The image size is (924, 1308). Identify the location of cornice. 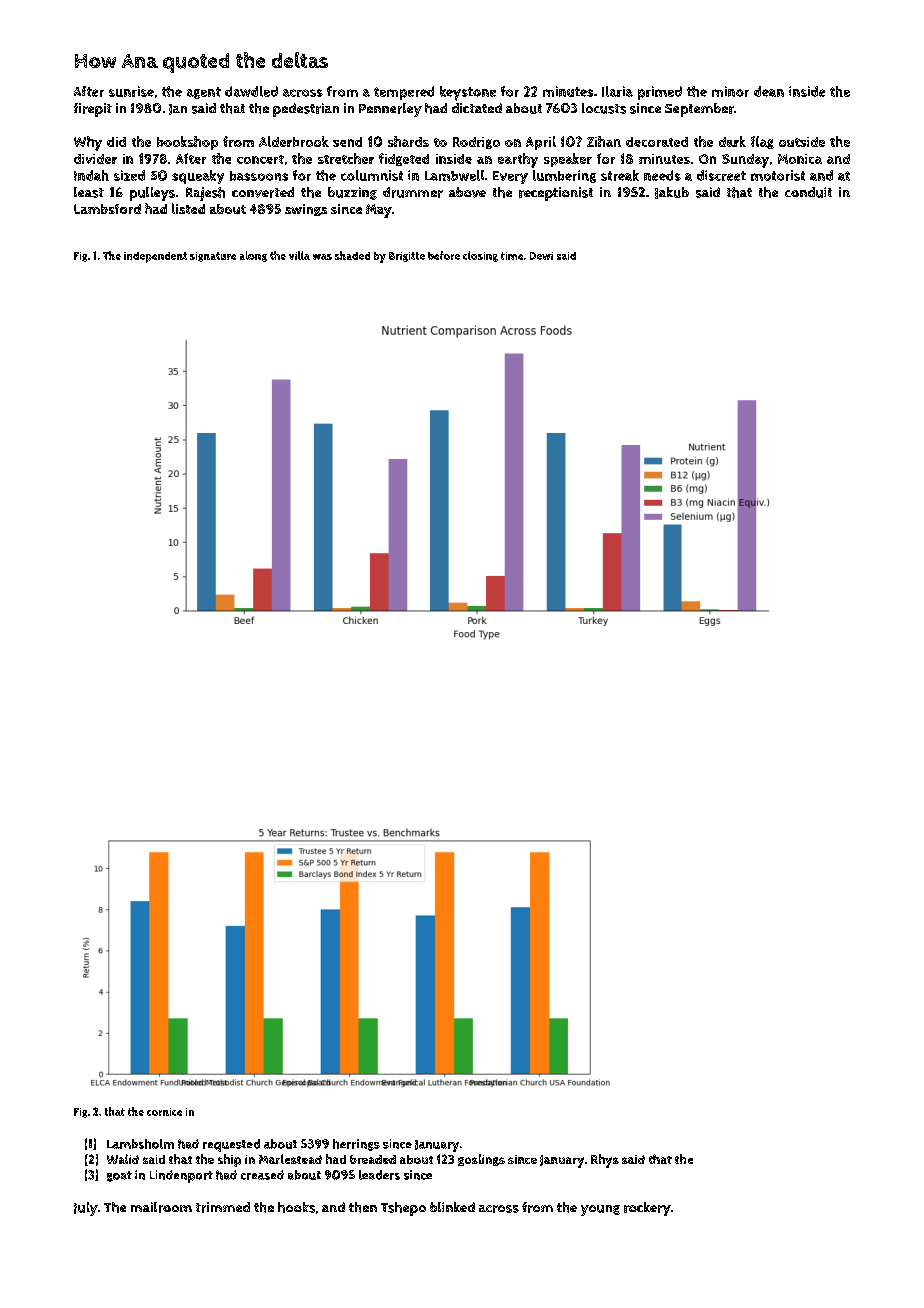
(164, 1112).
